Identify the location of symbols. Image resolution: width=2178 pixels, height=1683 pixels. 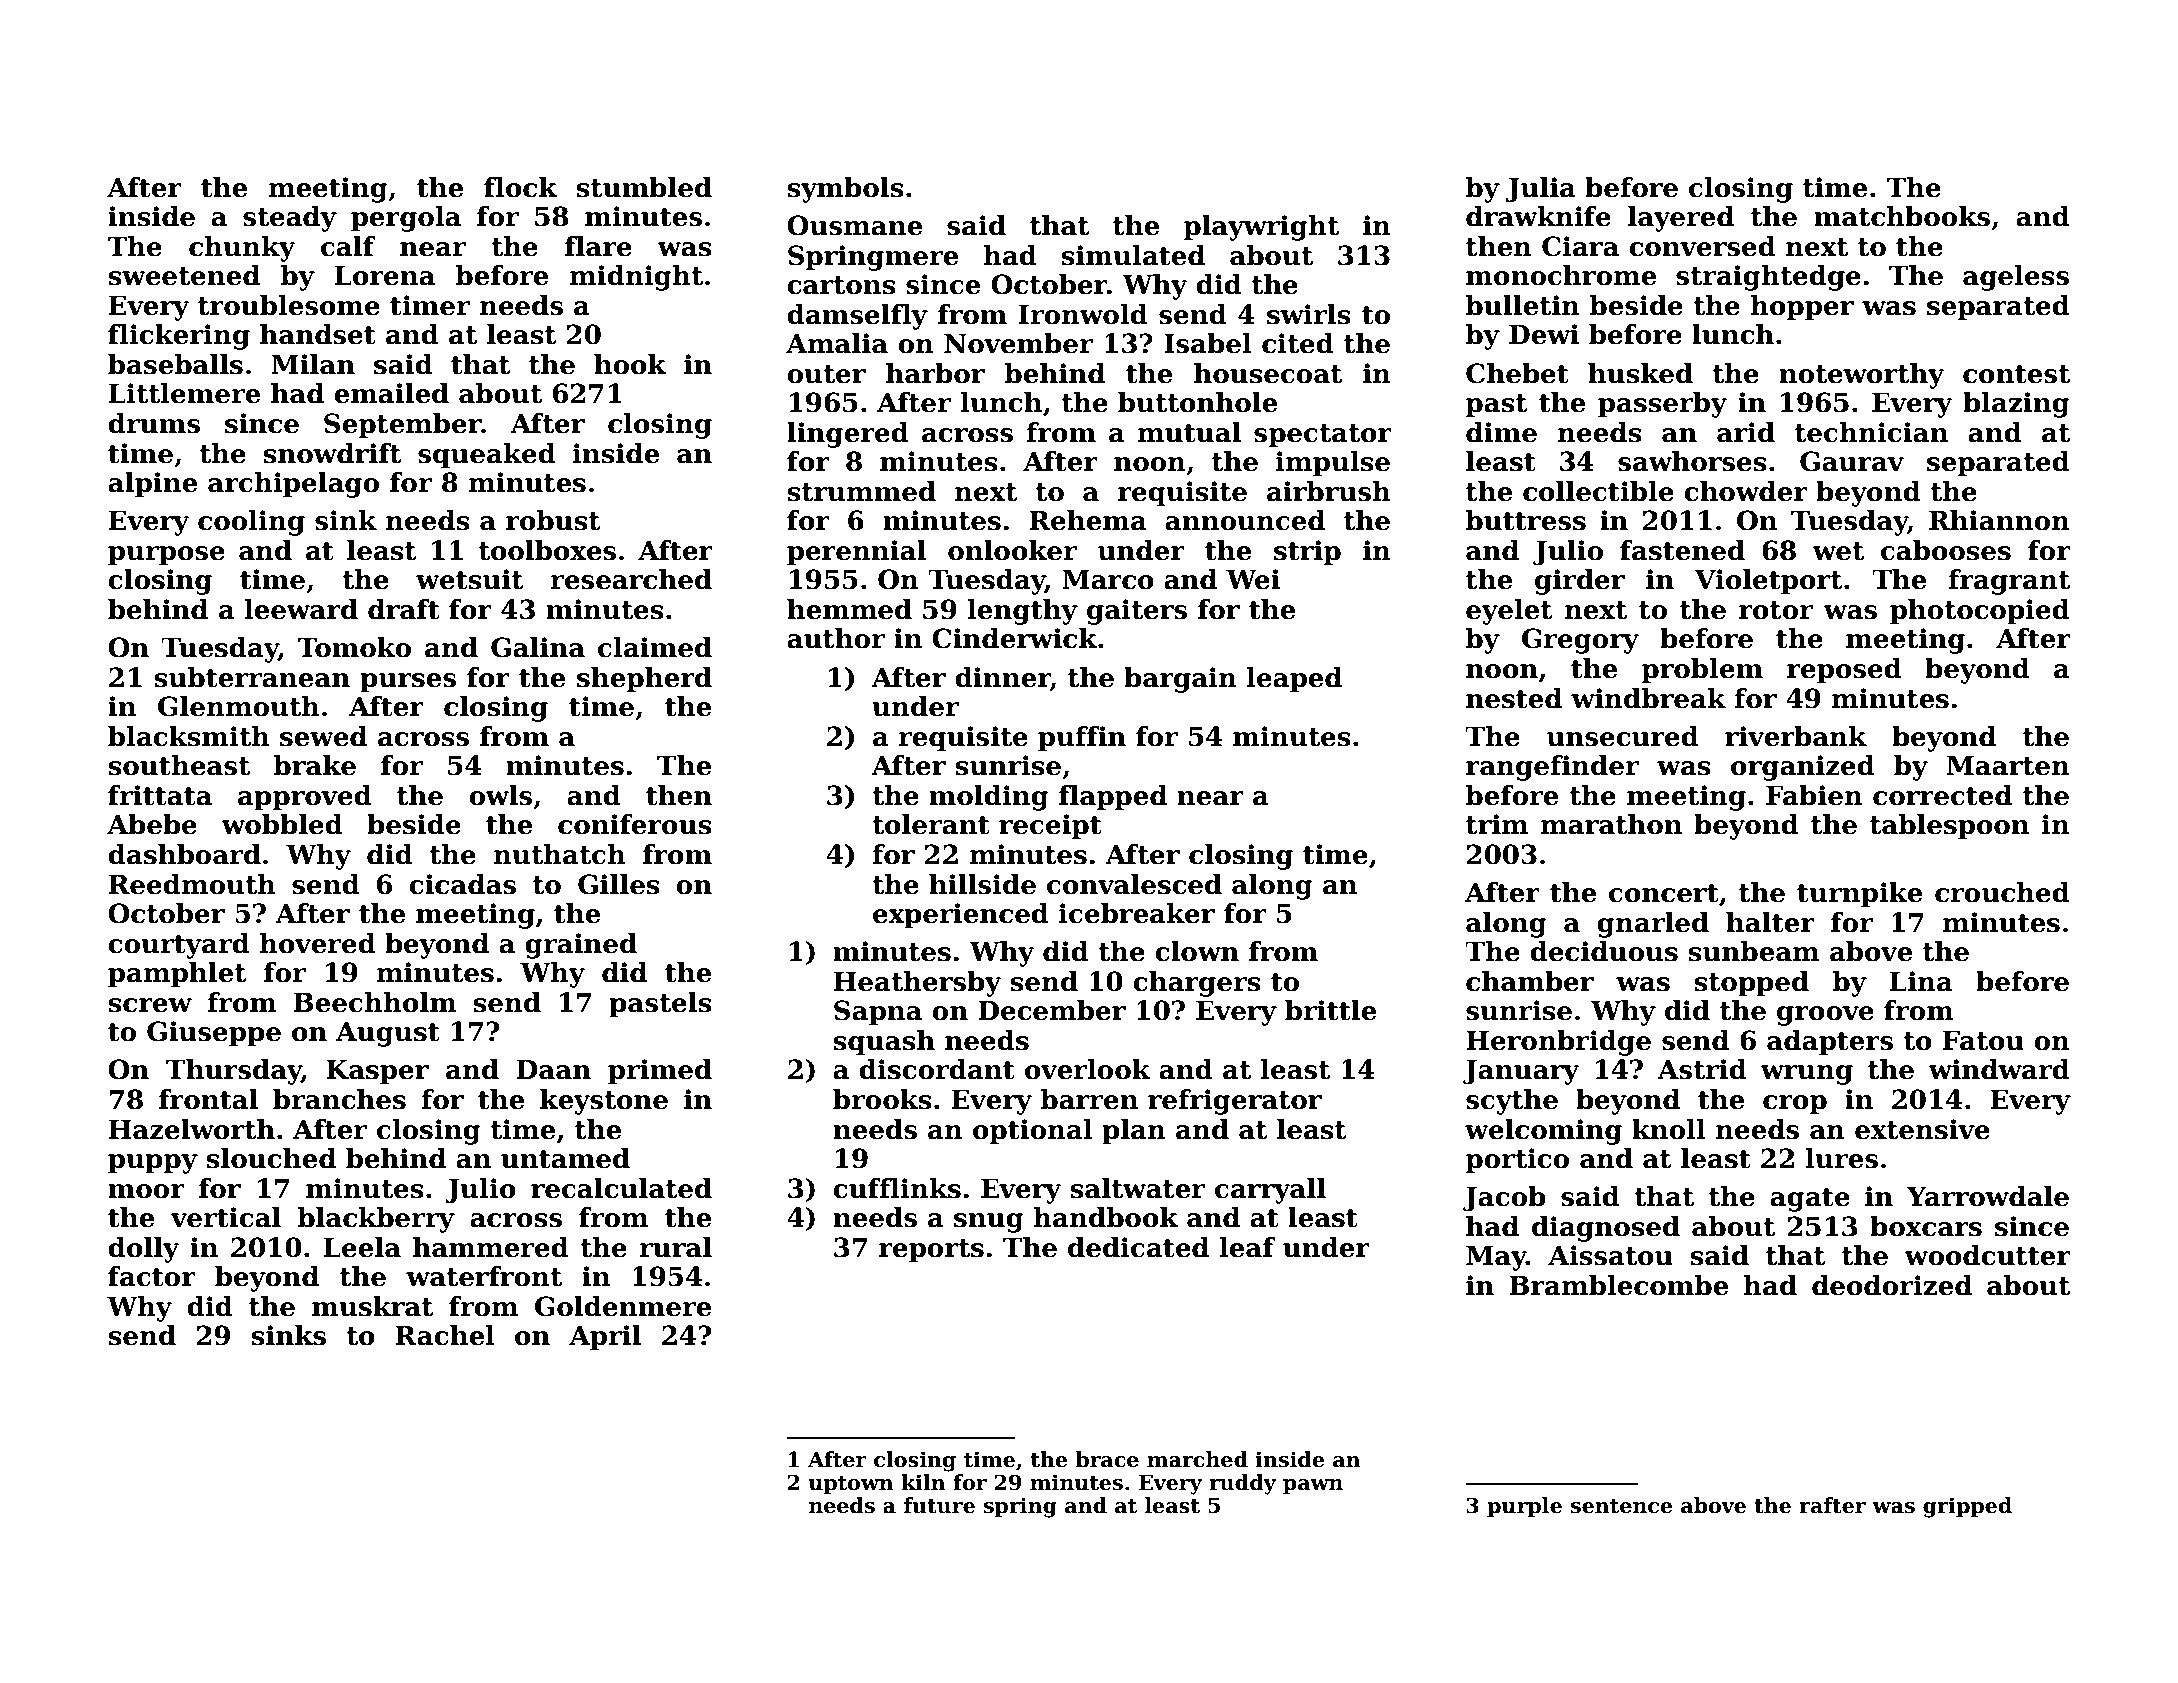
(845, 190).
